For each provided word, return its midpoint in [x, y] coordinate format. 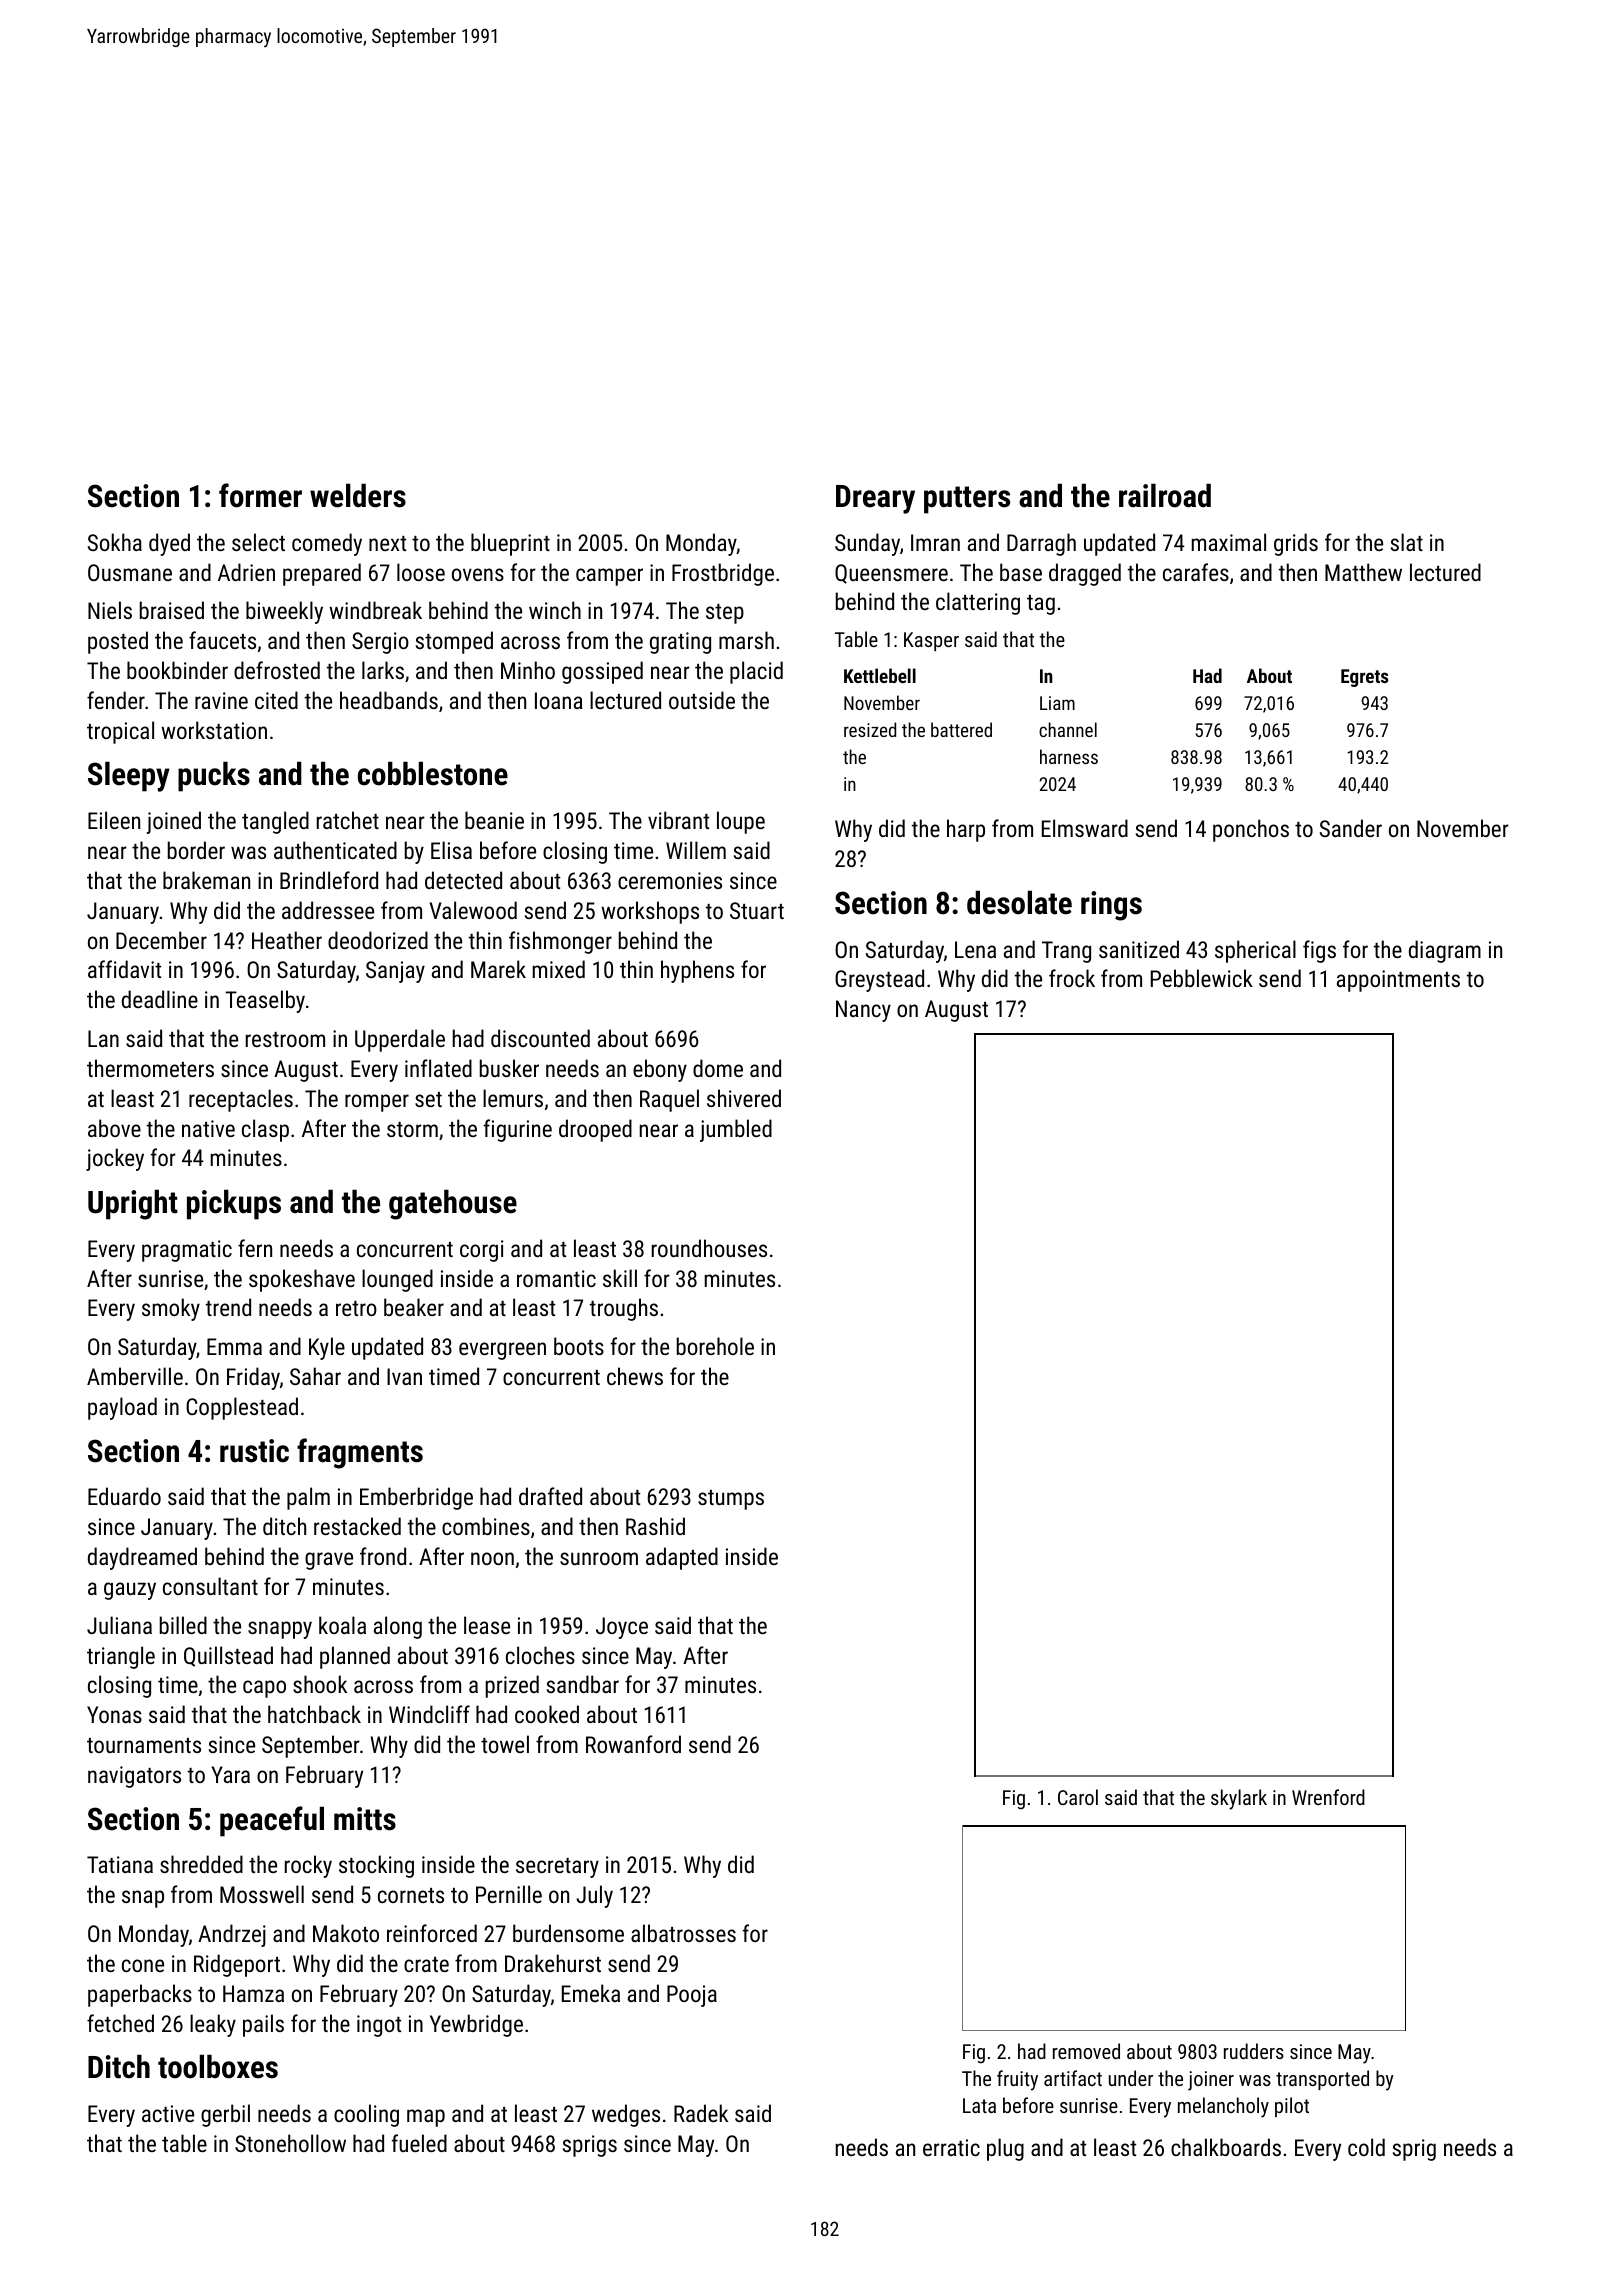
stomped [454, 642]
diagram [1445, 951]
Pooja [692, 1996]
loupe [741, 822]
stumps [731, 1500]
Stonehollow [290, 2143]
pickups [234, 1204]
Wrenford [1328, 1797]
